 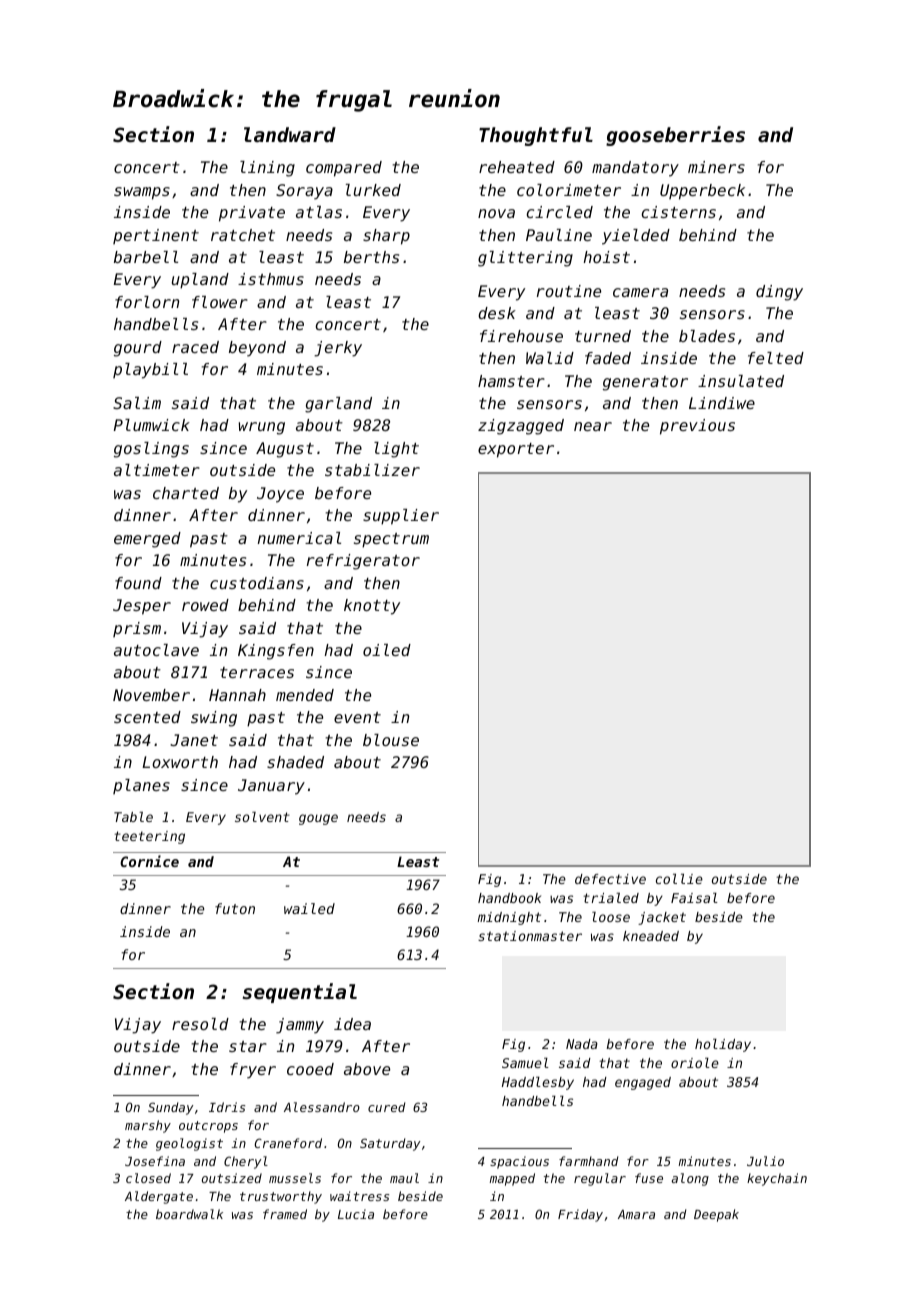 I want to click on swamps, so click(x=142, y=193).
